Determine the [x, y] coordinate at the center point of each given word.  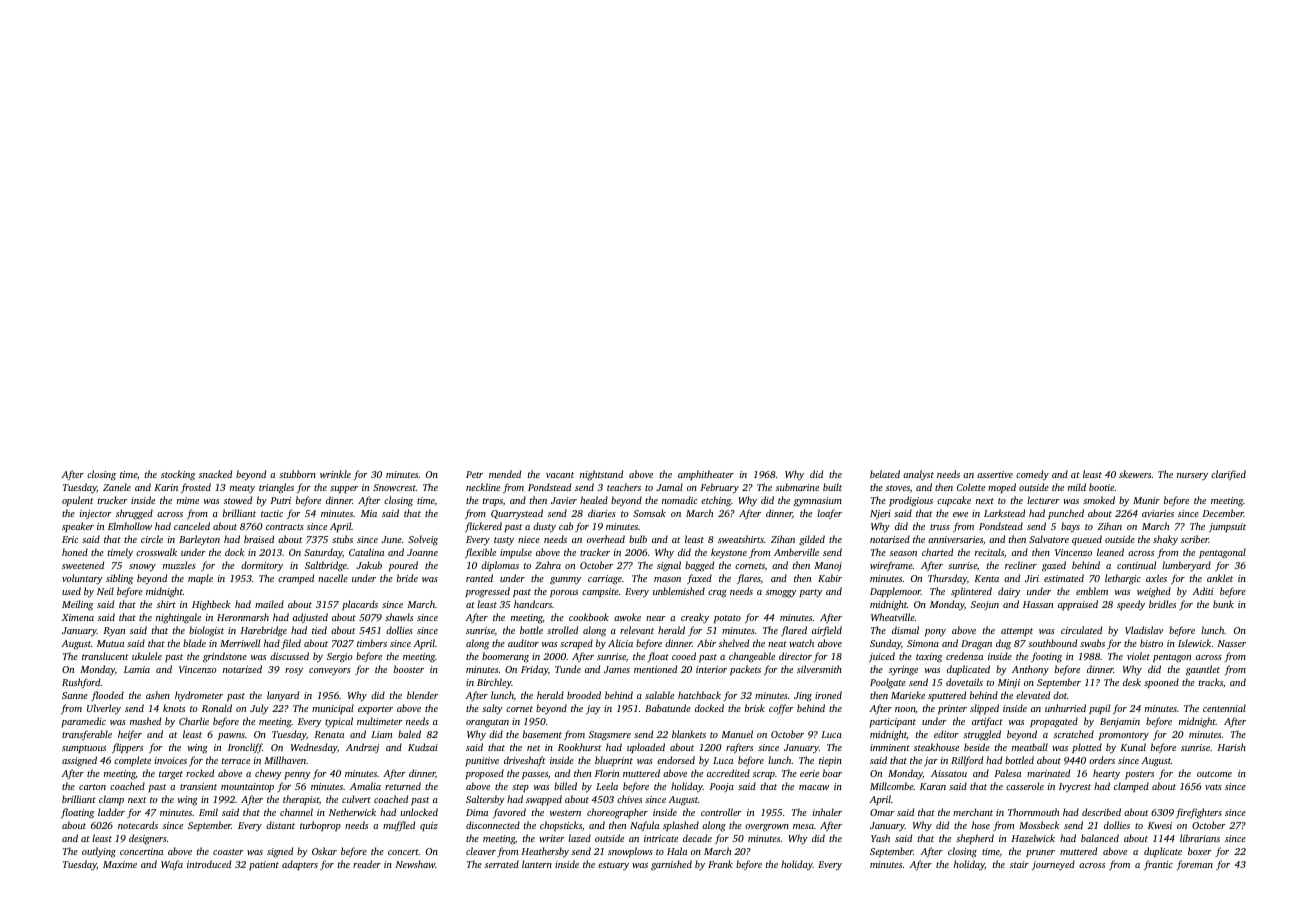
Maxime [120, 864]
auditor [523, 643]
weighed [1154, 592]
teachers [624, 487]
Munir [1146, 500]
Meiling [77, 605]
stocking [178, 475]
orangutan [487, 723]
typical [339, 722]
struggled [982, 735]
